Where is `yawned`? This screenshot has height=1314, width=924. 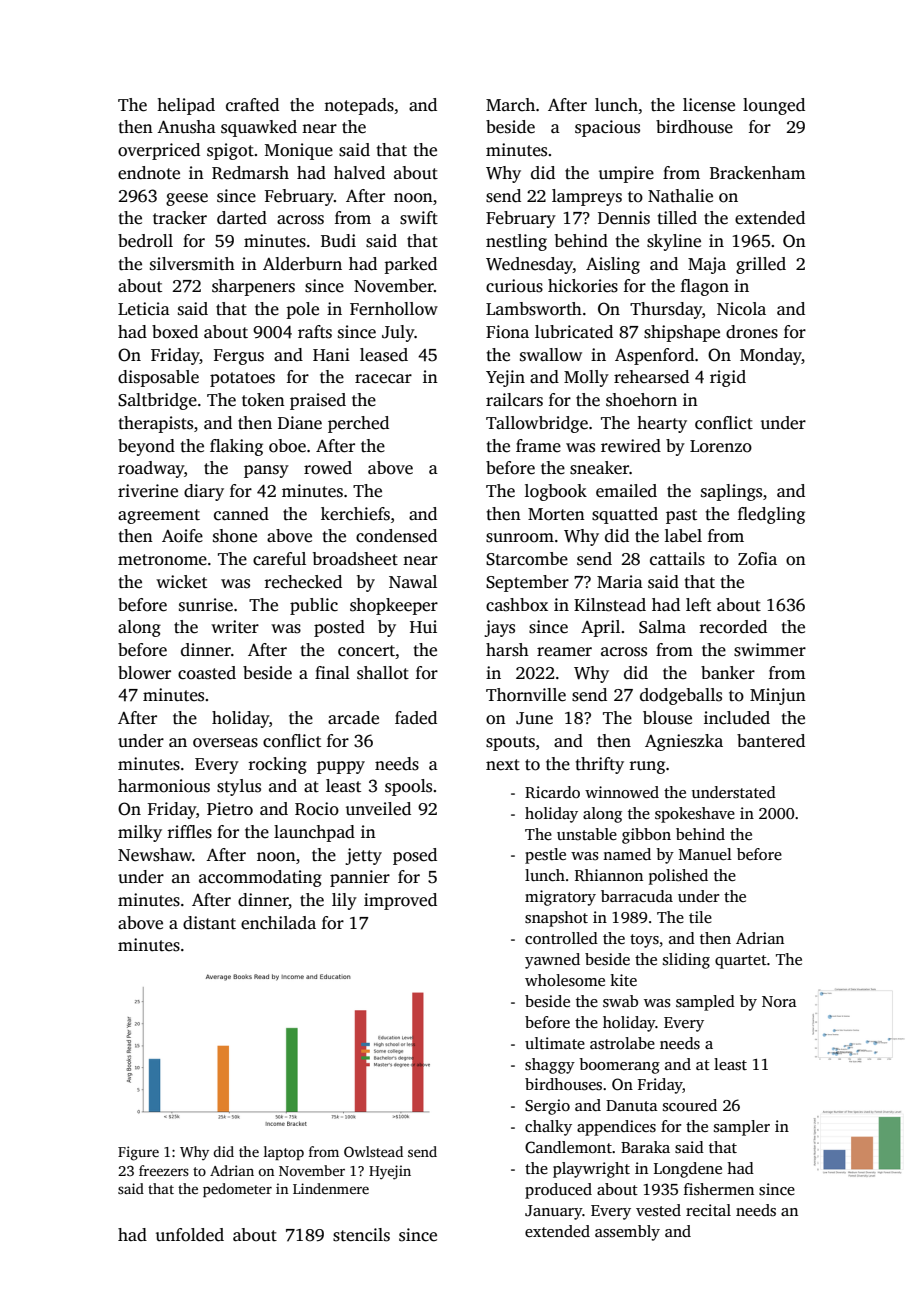 yawned is located at coordinates (552, 961).
